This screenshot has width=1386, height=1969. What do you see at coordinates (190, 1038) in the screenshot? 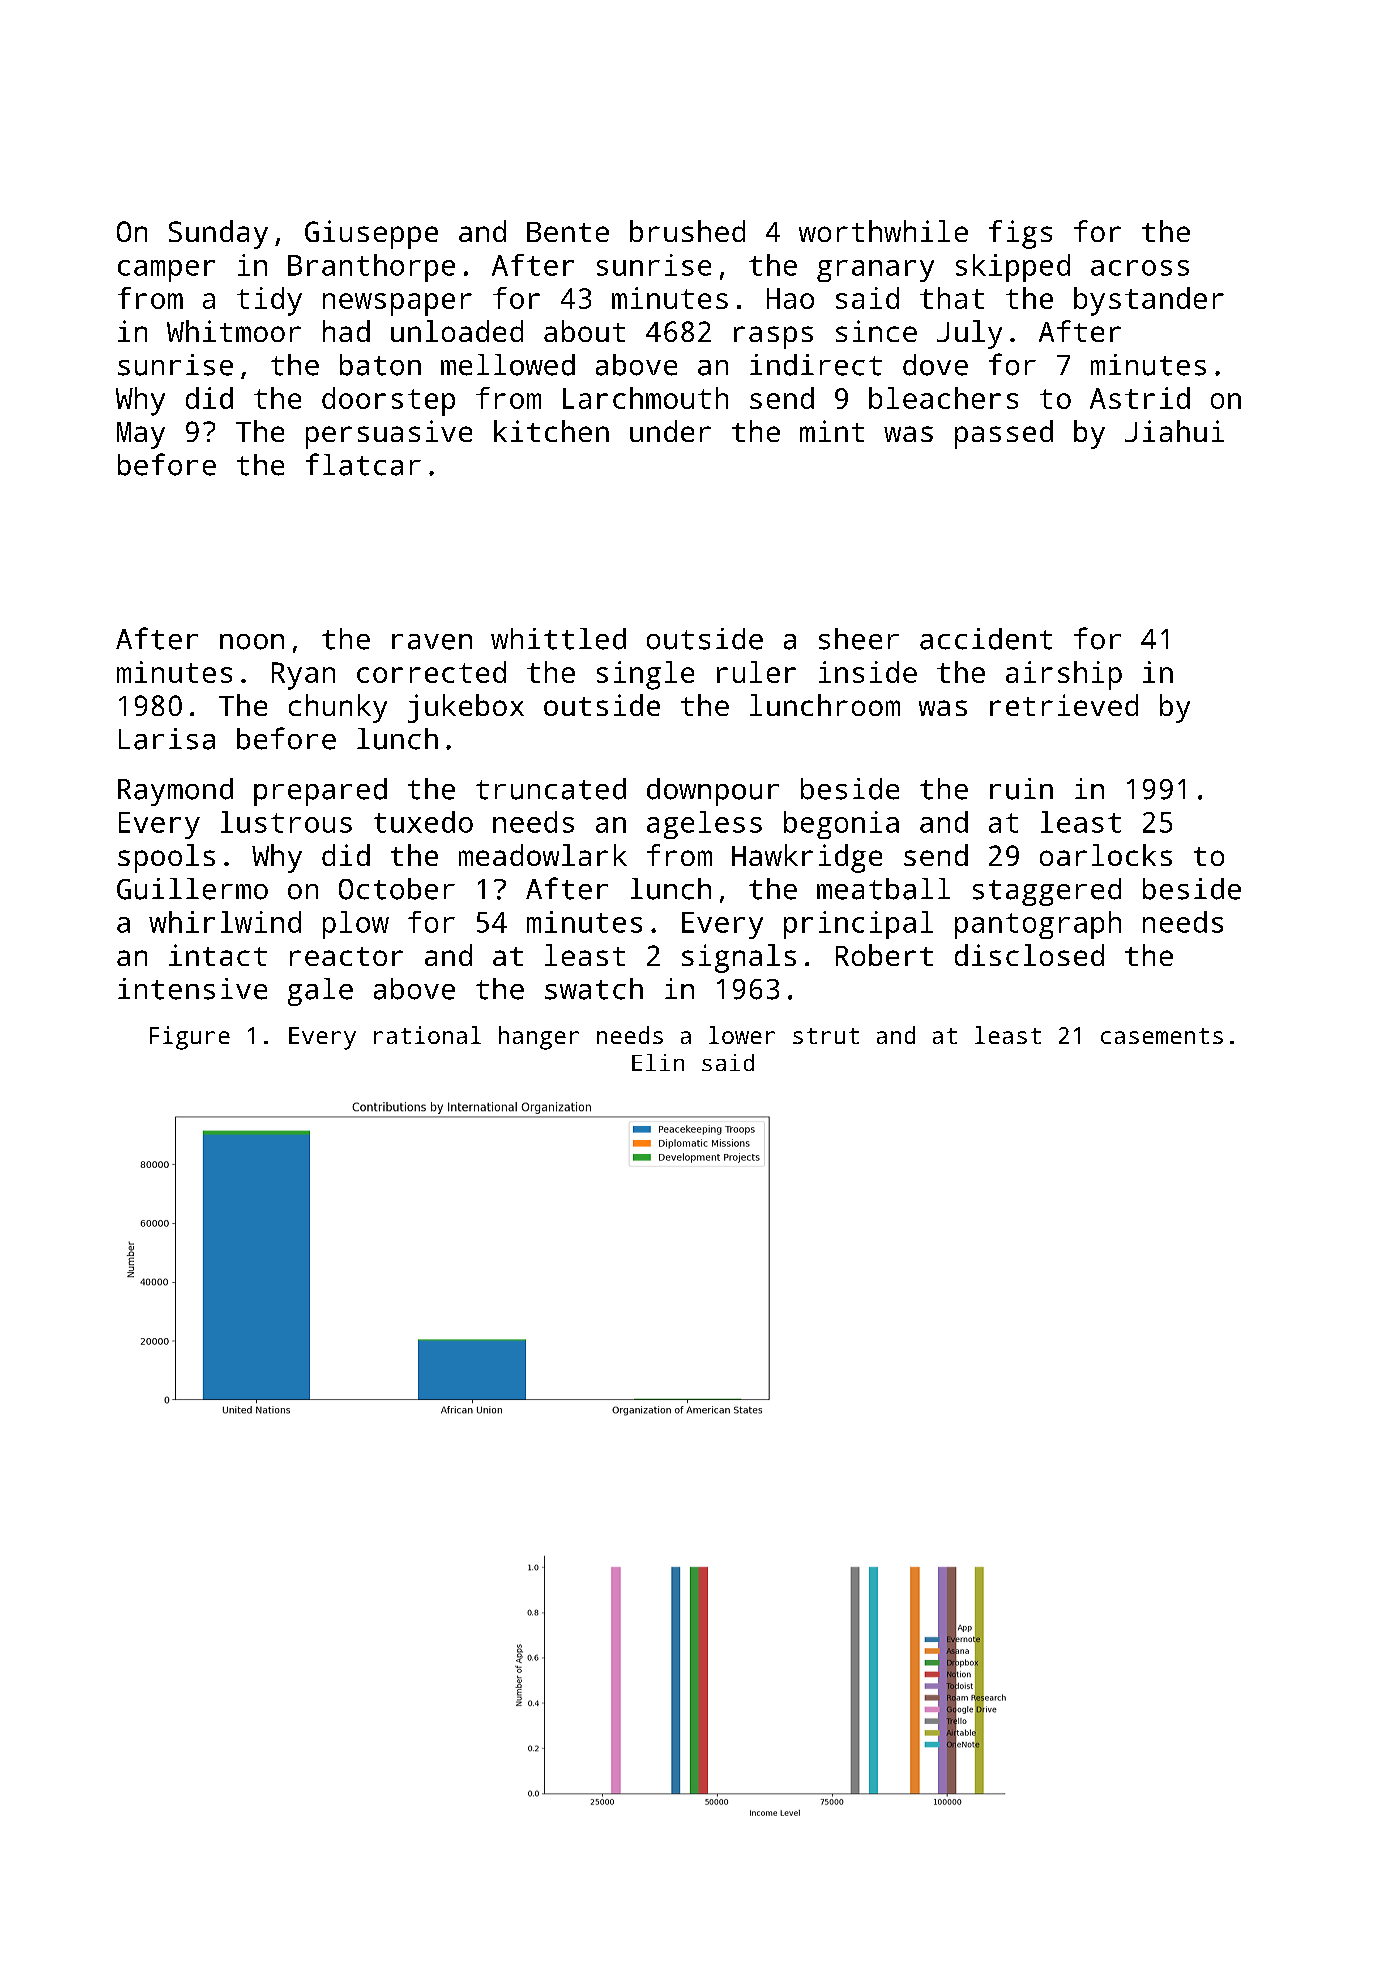
I see `Figure` at bounding box center [190, 1038].
